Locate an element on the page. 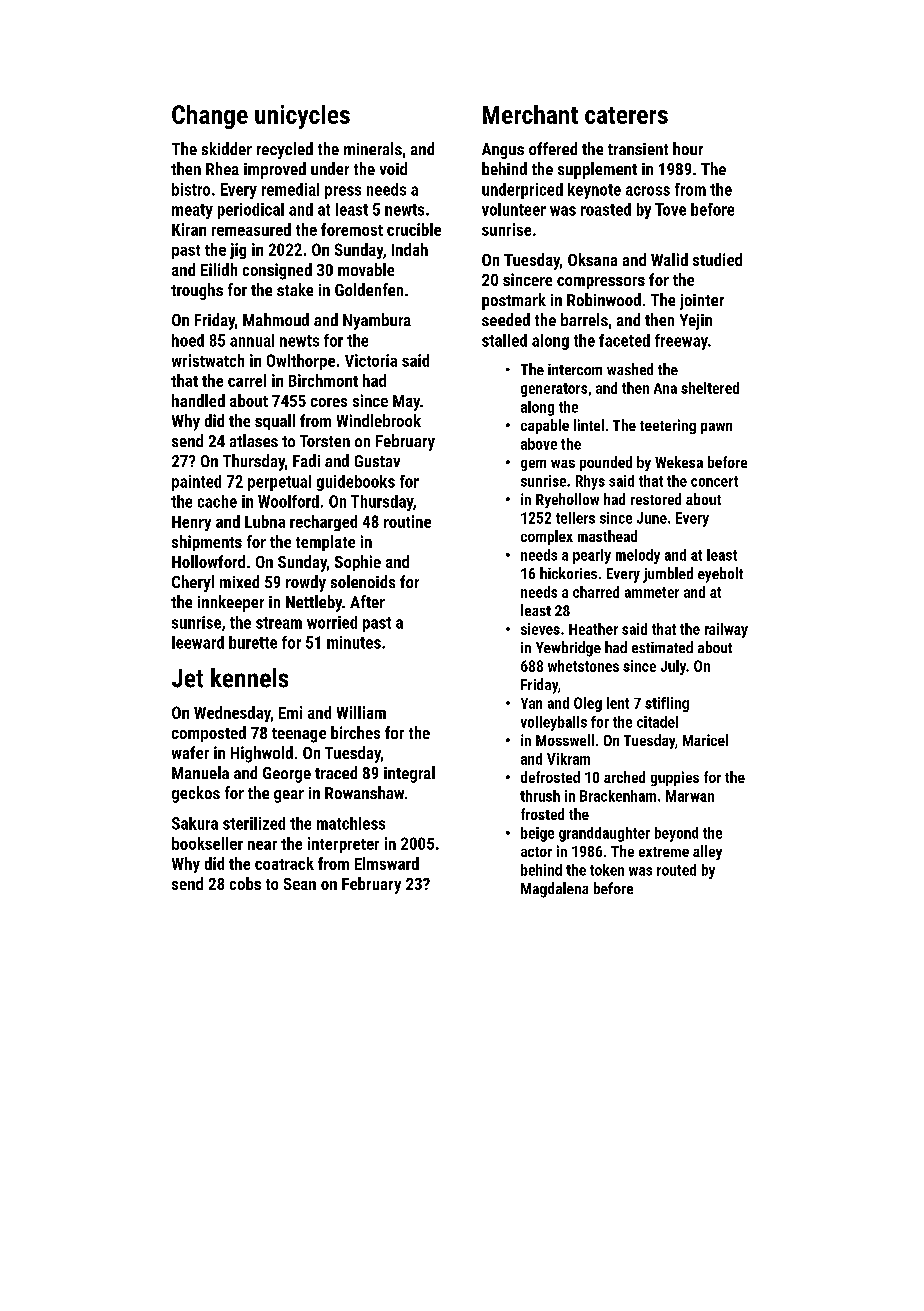 The height and width of the image is (1311, 924). seeded is located at coordinates (506, 319).
